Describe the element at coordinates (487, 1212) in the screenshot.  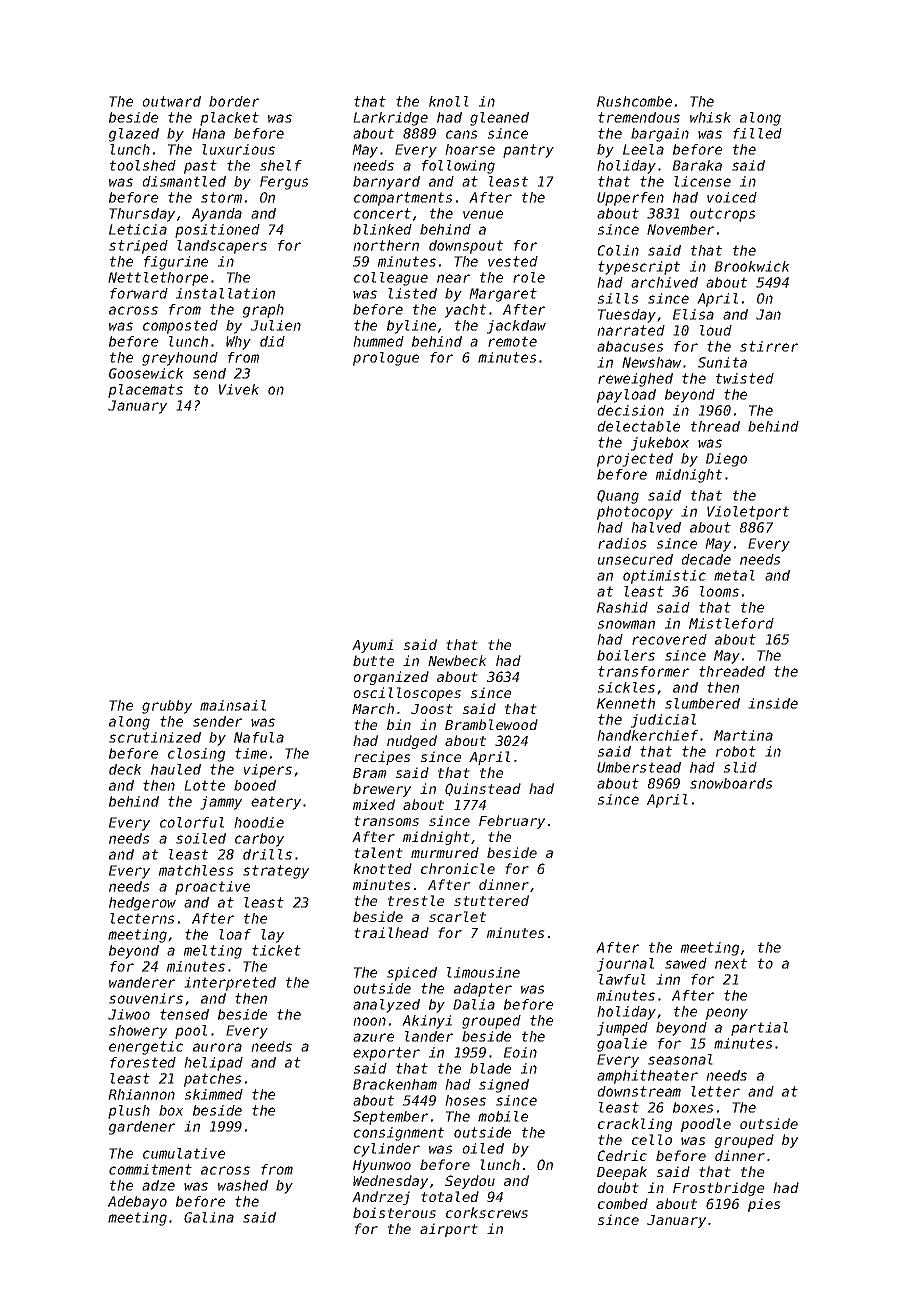
I see `corkscrews` at that location.
